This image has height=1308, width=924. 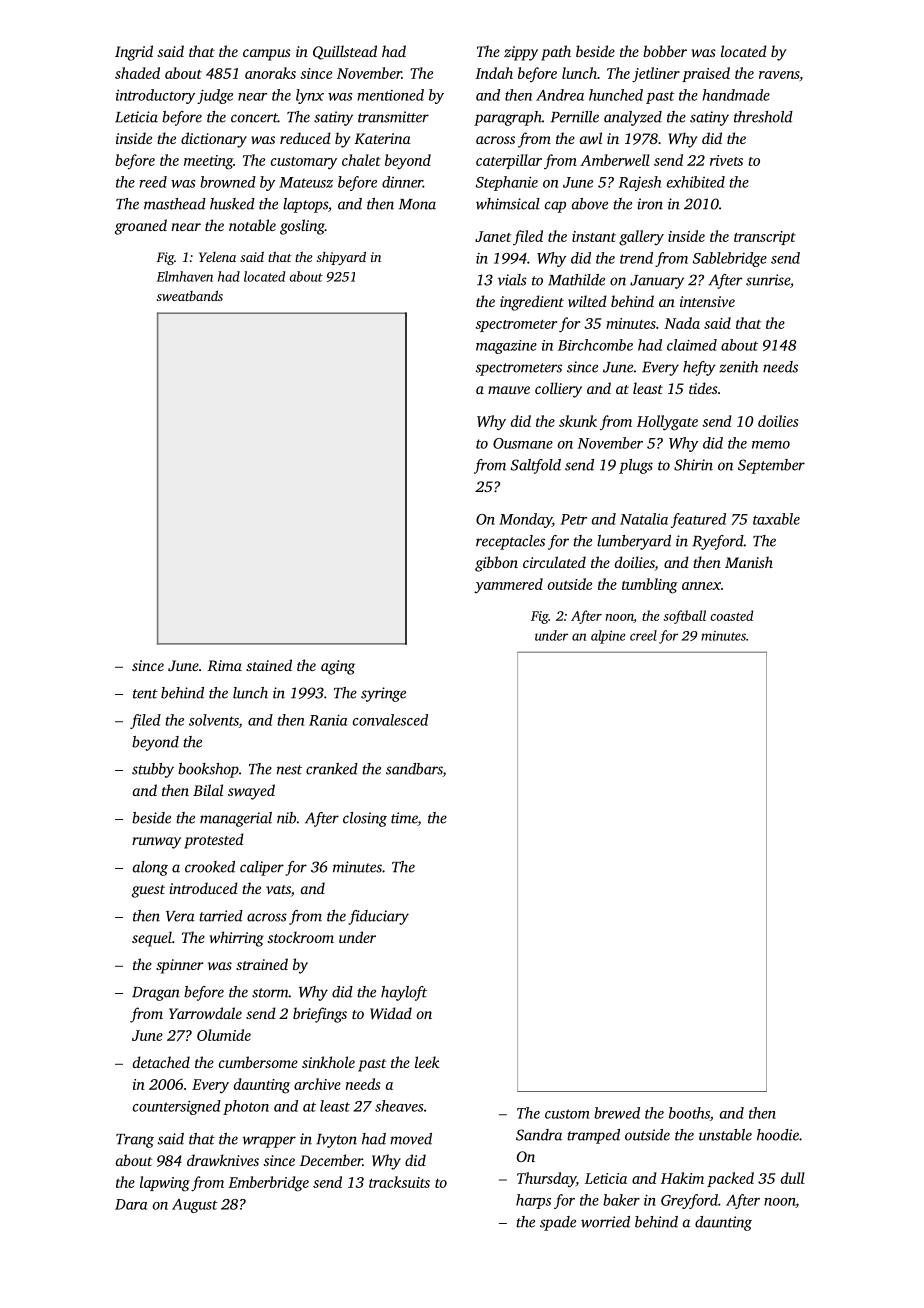 I want to click on sweatbands, so click(x=190, y=295).
